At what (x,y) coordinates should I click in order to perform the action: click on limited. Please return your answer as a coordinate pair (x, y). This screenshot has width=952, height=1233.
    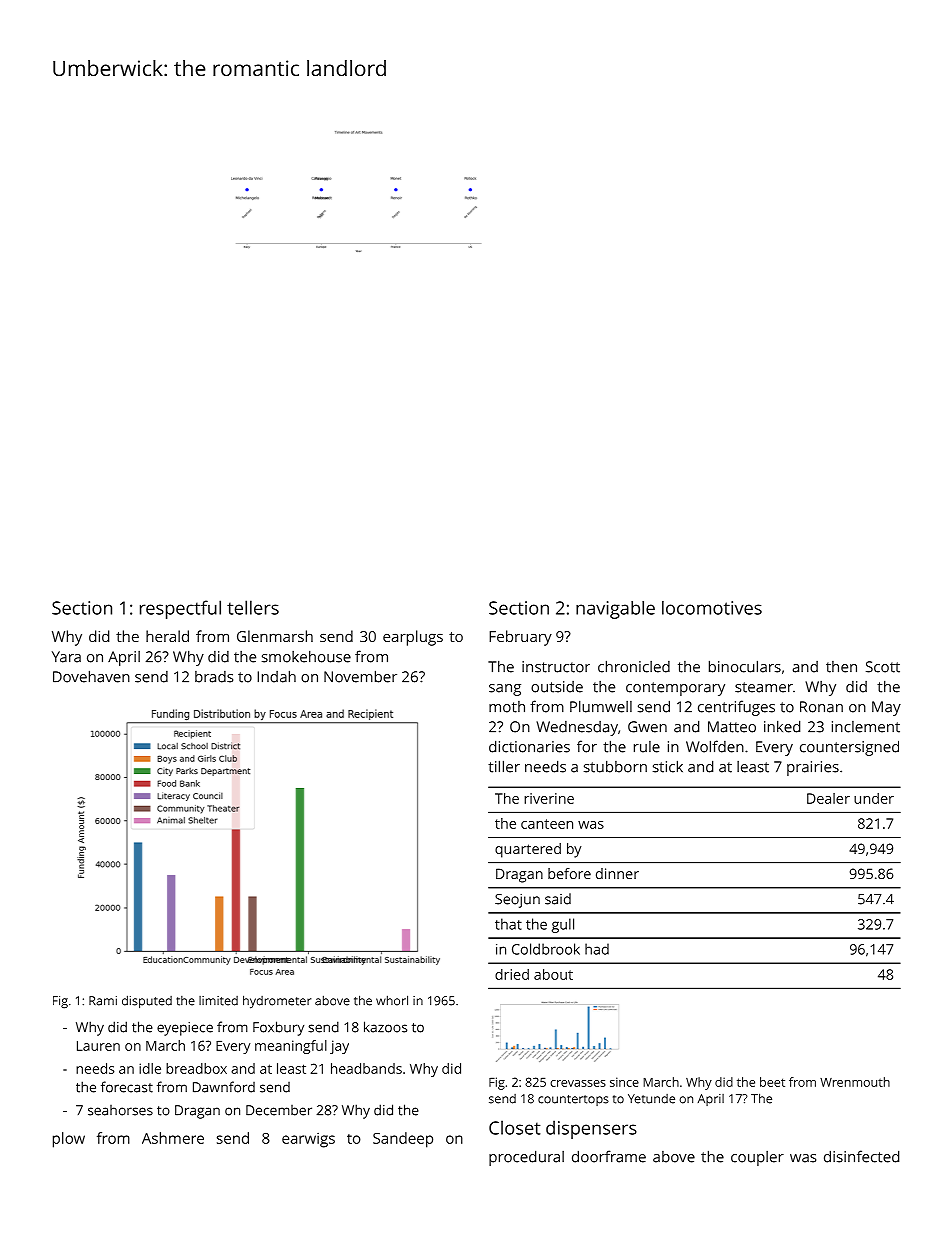
    Looking at the image, I should click on (218, 1001).
